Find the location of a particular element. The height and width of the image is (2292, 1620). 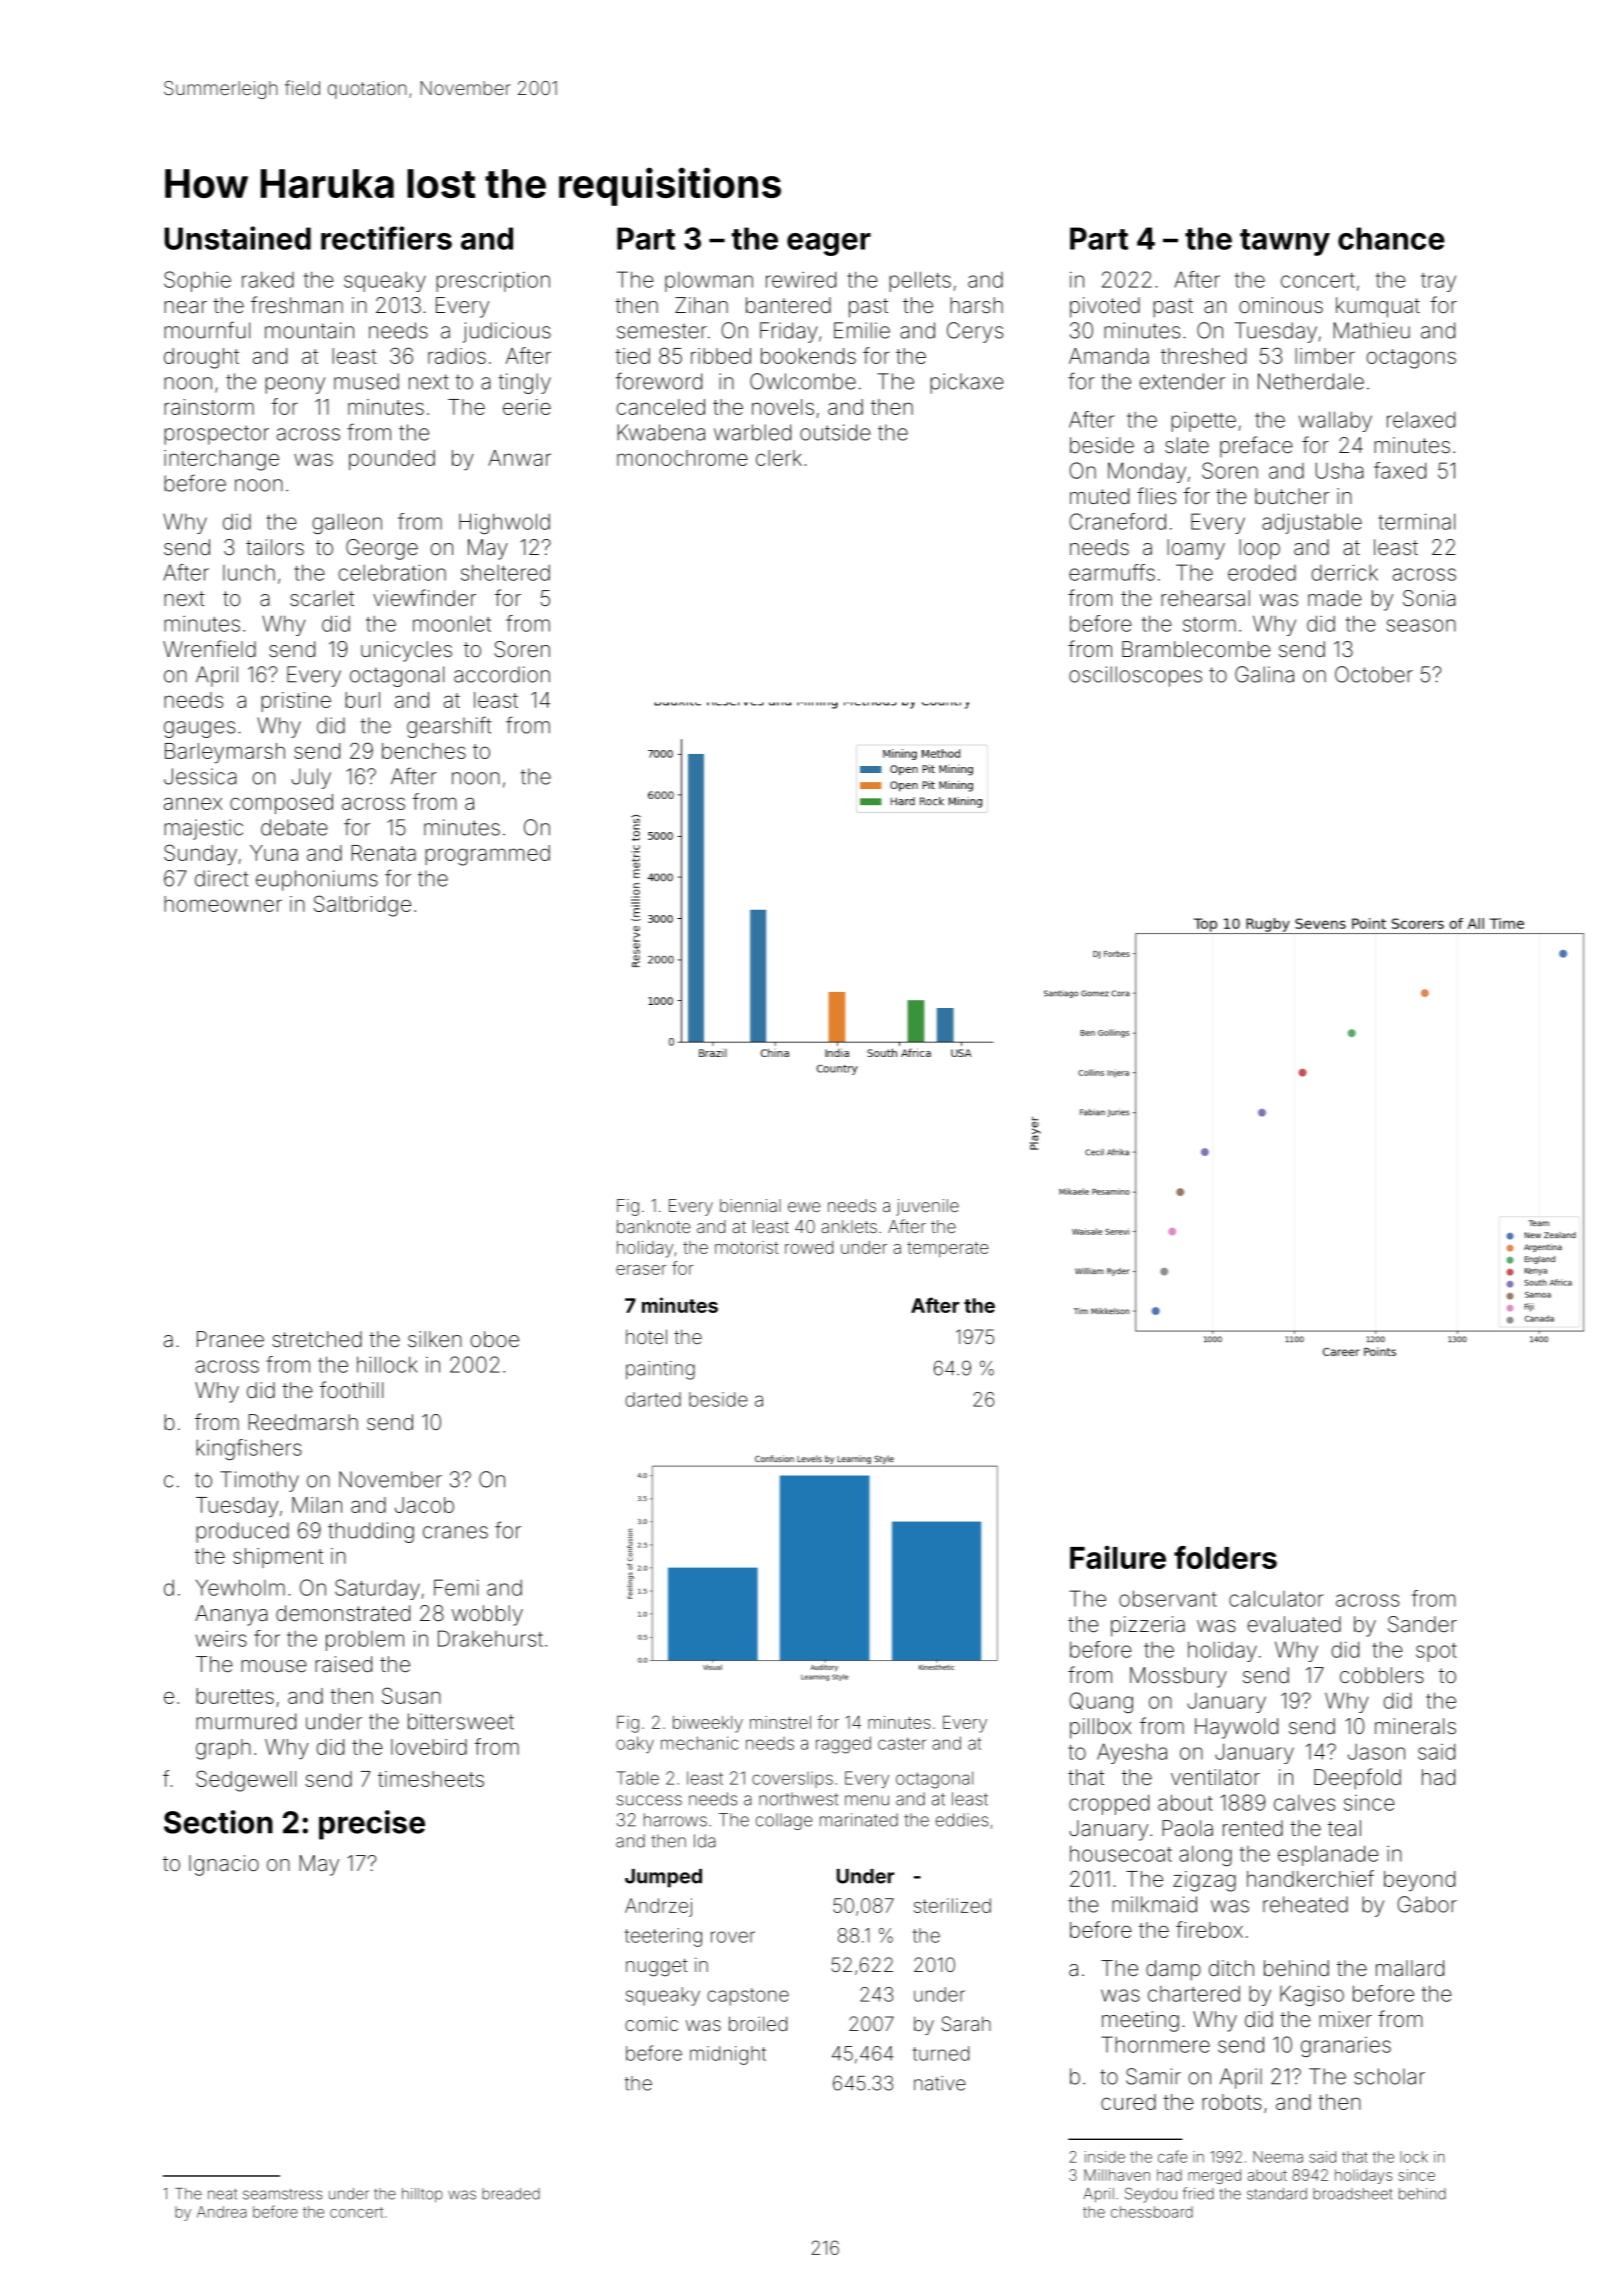

Emilie is located at coordinates (862, 330).
